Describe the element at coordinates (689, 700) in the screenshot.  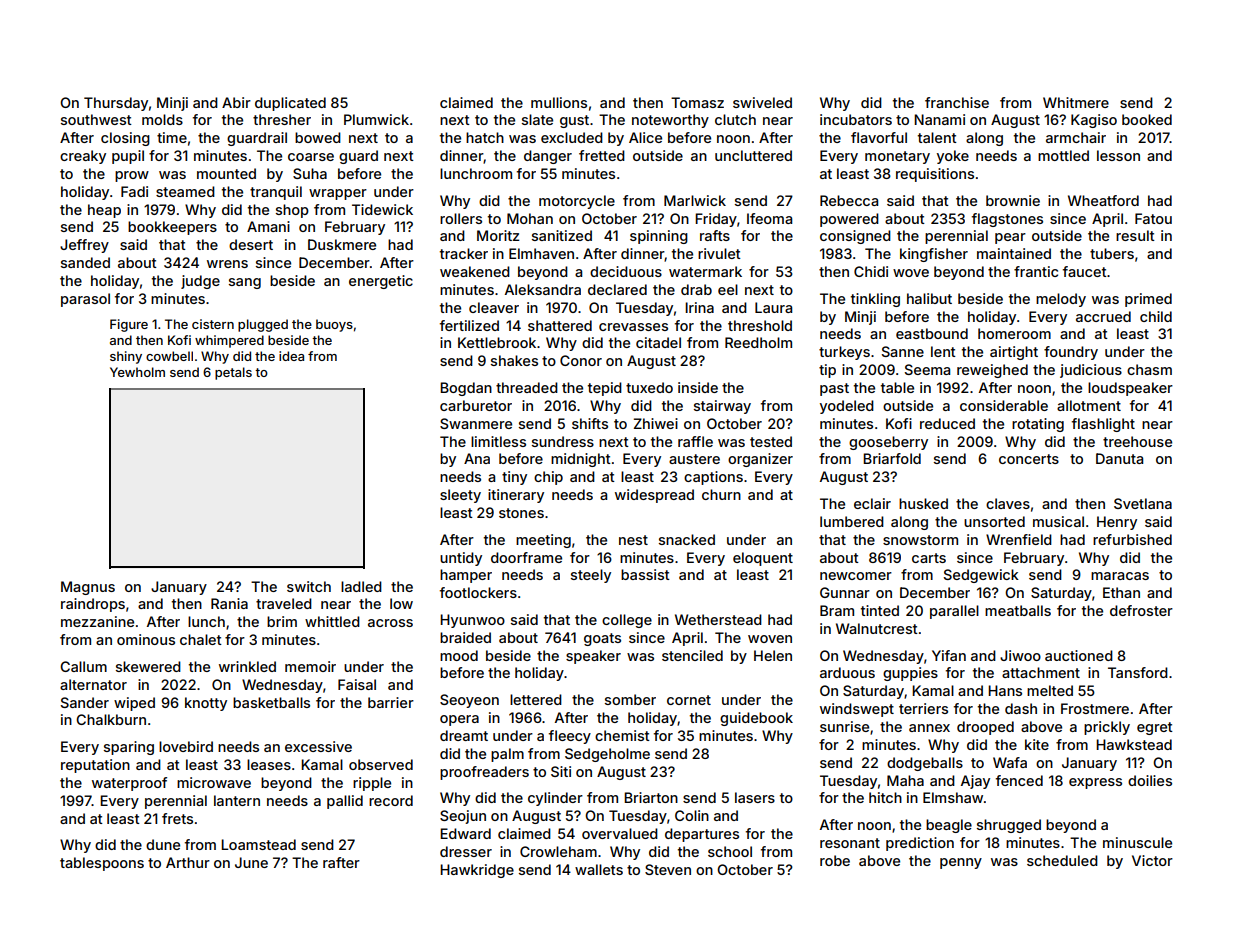
I see `cornet` at that location.
